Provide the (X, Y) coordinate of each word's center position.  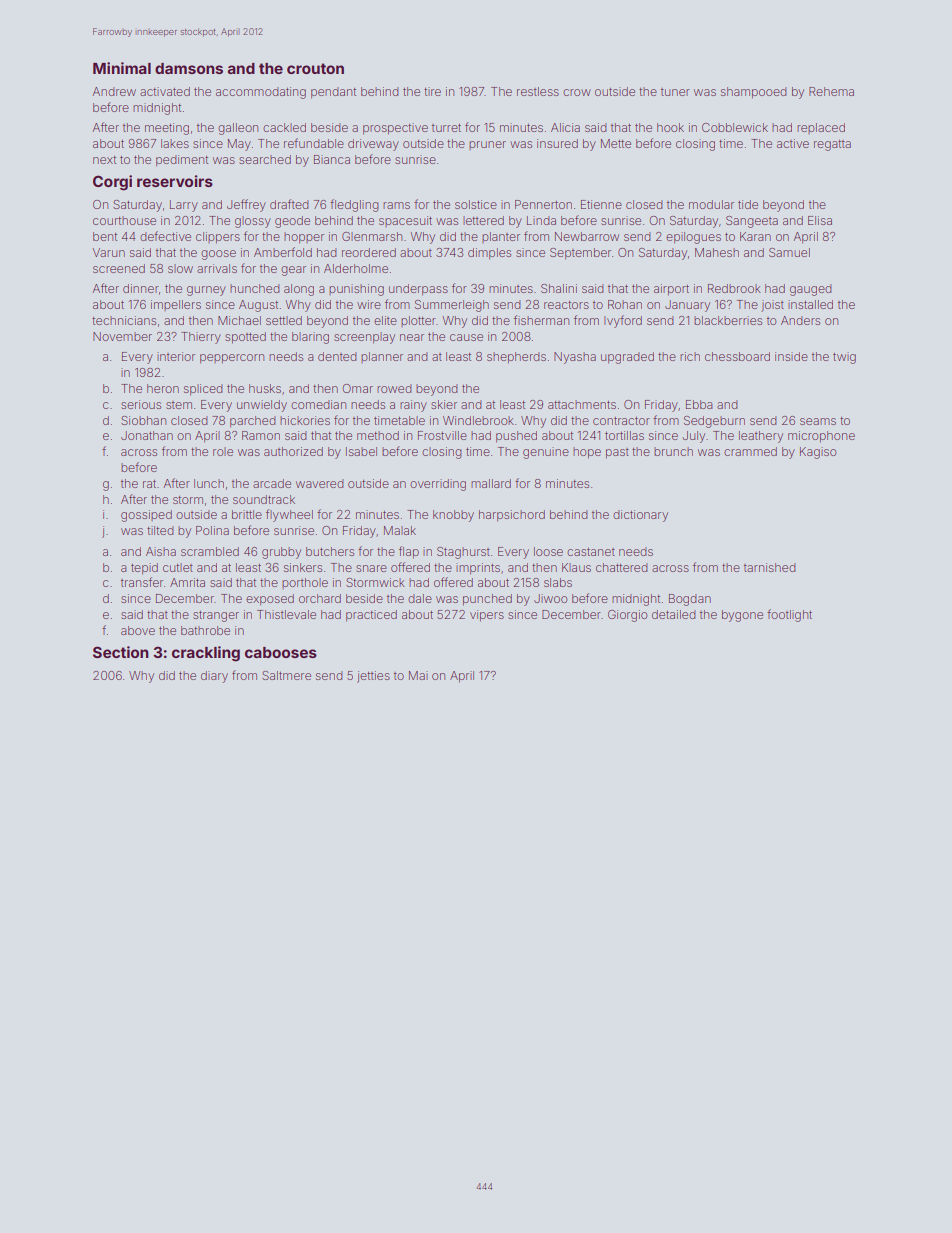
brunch (673, 451)
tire (432, 91)
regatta (832, 145)
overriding (438, 485)
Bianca (332, 159)
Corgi (112, 183)
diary (214, 677)
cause (466, 337)
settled (284, 320)
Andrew (114, 91)
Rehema (831, 91)
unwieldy (262, 406)
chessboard (737, 356)
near (412, 337)
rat (149, 484)
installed (810, 304)
